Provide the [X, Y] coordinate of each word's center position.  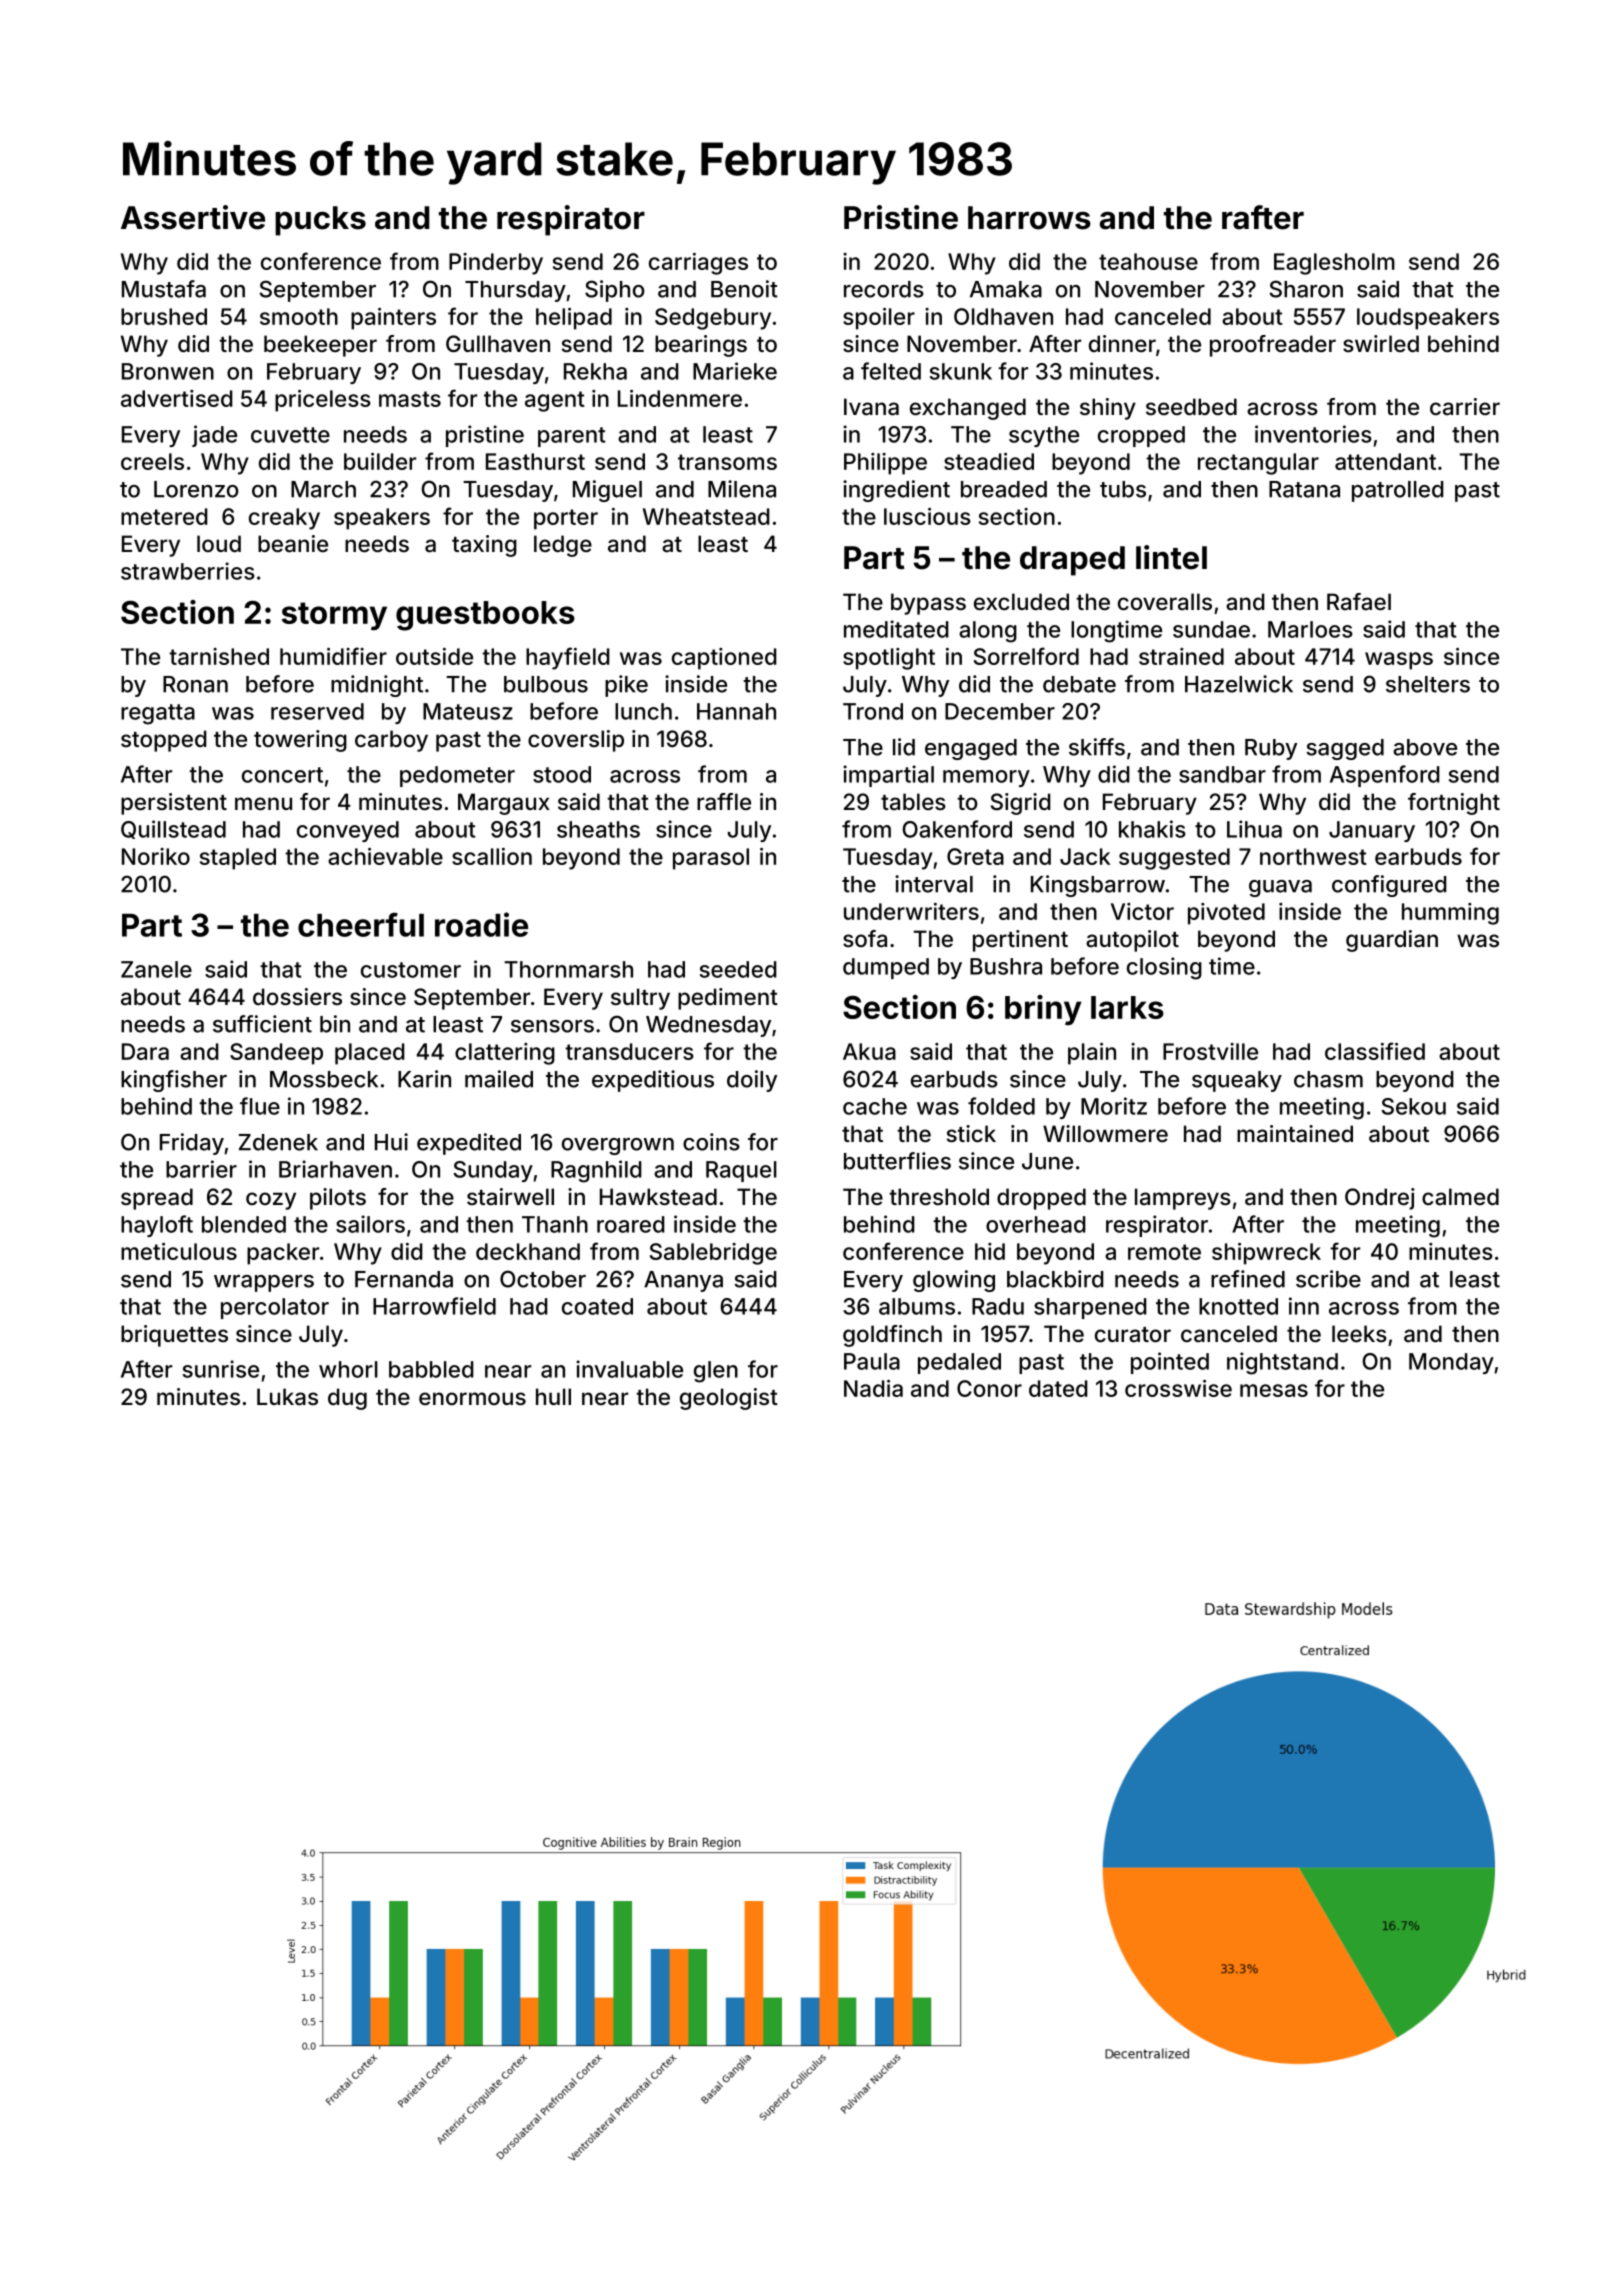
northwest [1313, 856]
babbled [431, 1369]
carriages [698, 264]
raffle [724, 802]
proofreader [1273, 346]
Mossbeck [324, 1079]
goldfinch [892, 1336]
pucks [320, 221]
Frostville [1210, 1051]
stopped [164, 741]
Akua [869, 1051]
